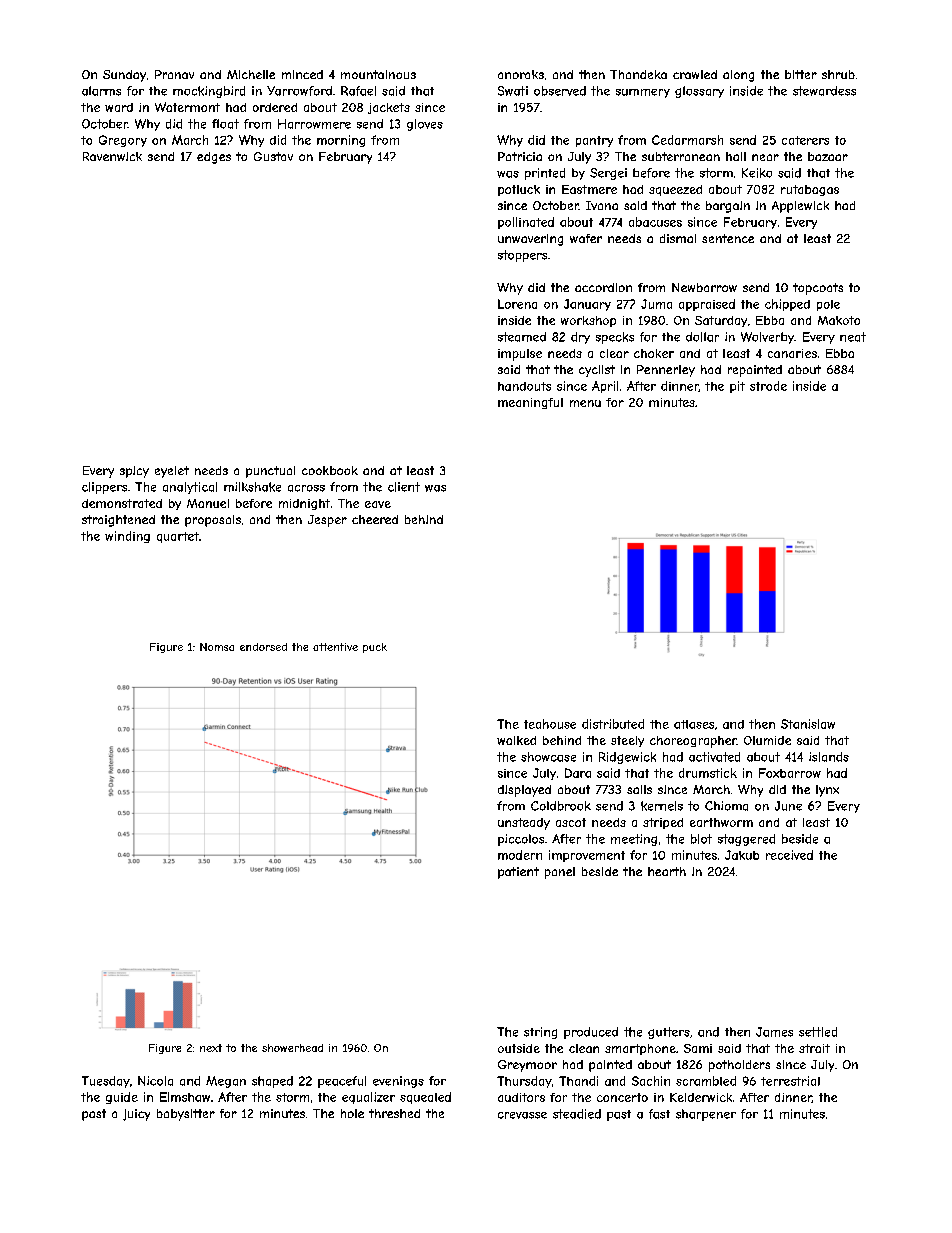  What do you see at coordinates (127, 537) in the screenshot?
I see `winding` at bounding box center [127, 537].
